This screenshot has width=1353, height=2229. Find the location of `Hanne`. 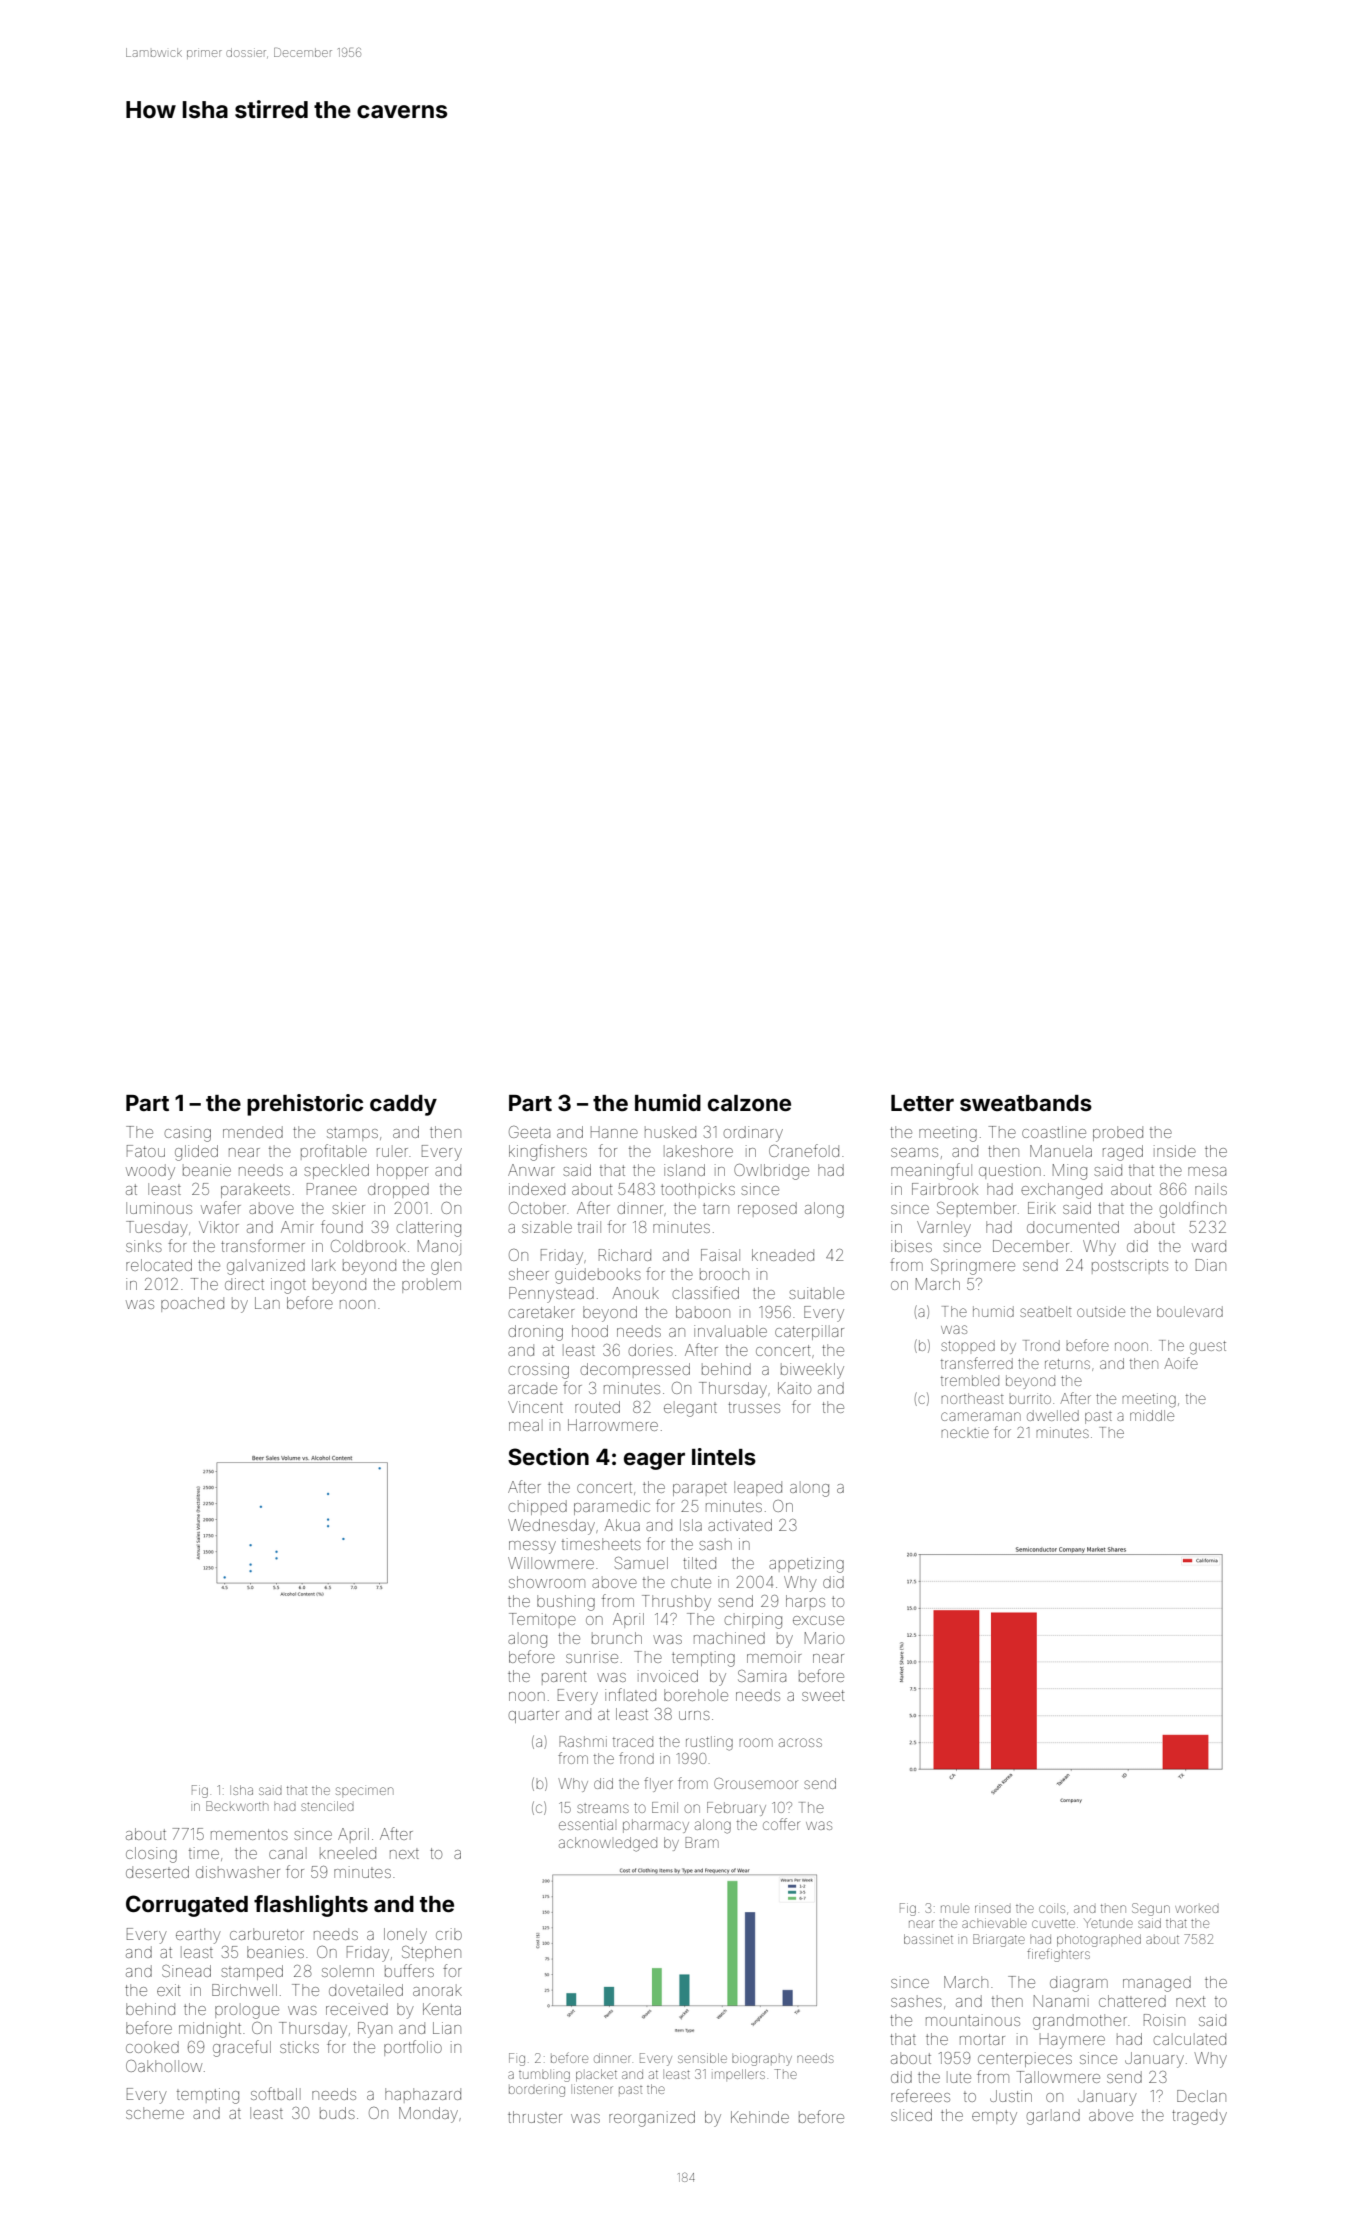

Hanne is located at coordinates (614, 1132).
